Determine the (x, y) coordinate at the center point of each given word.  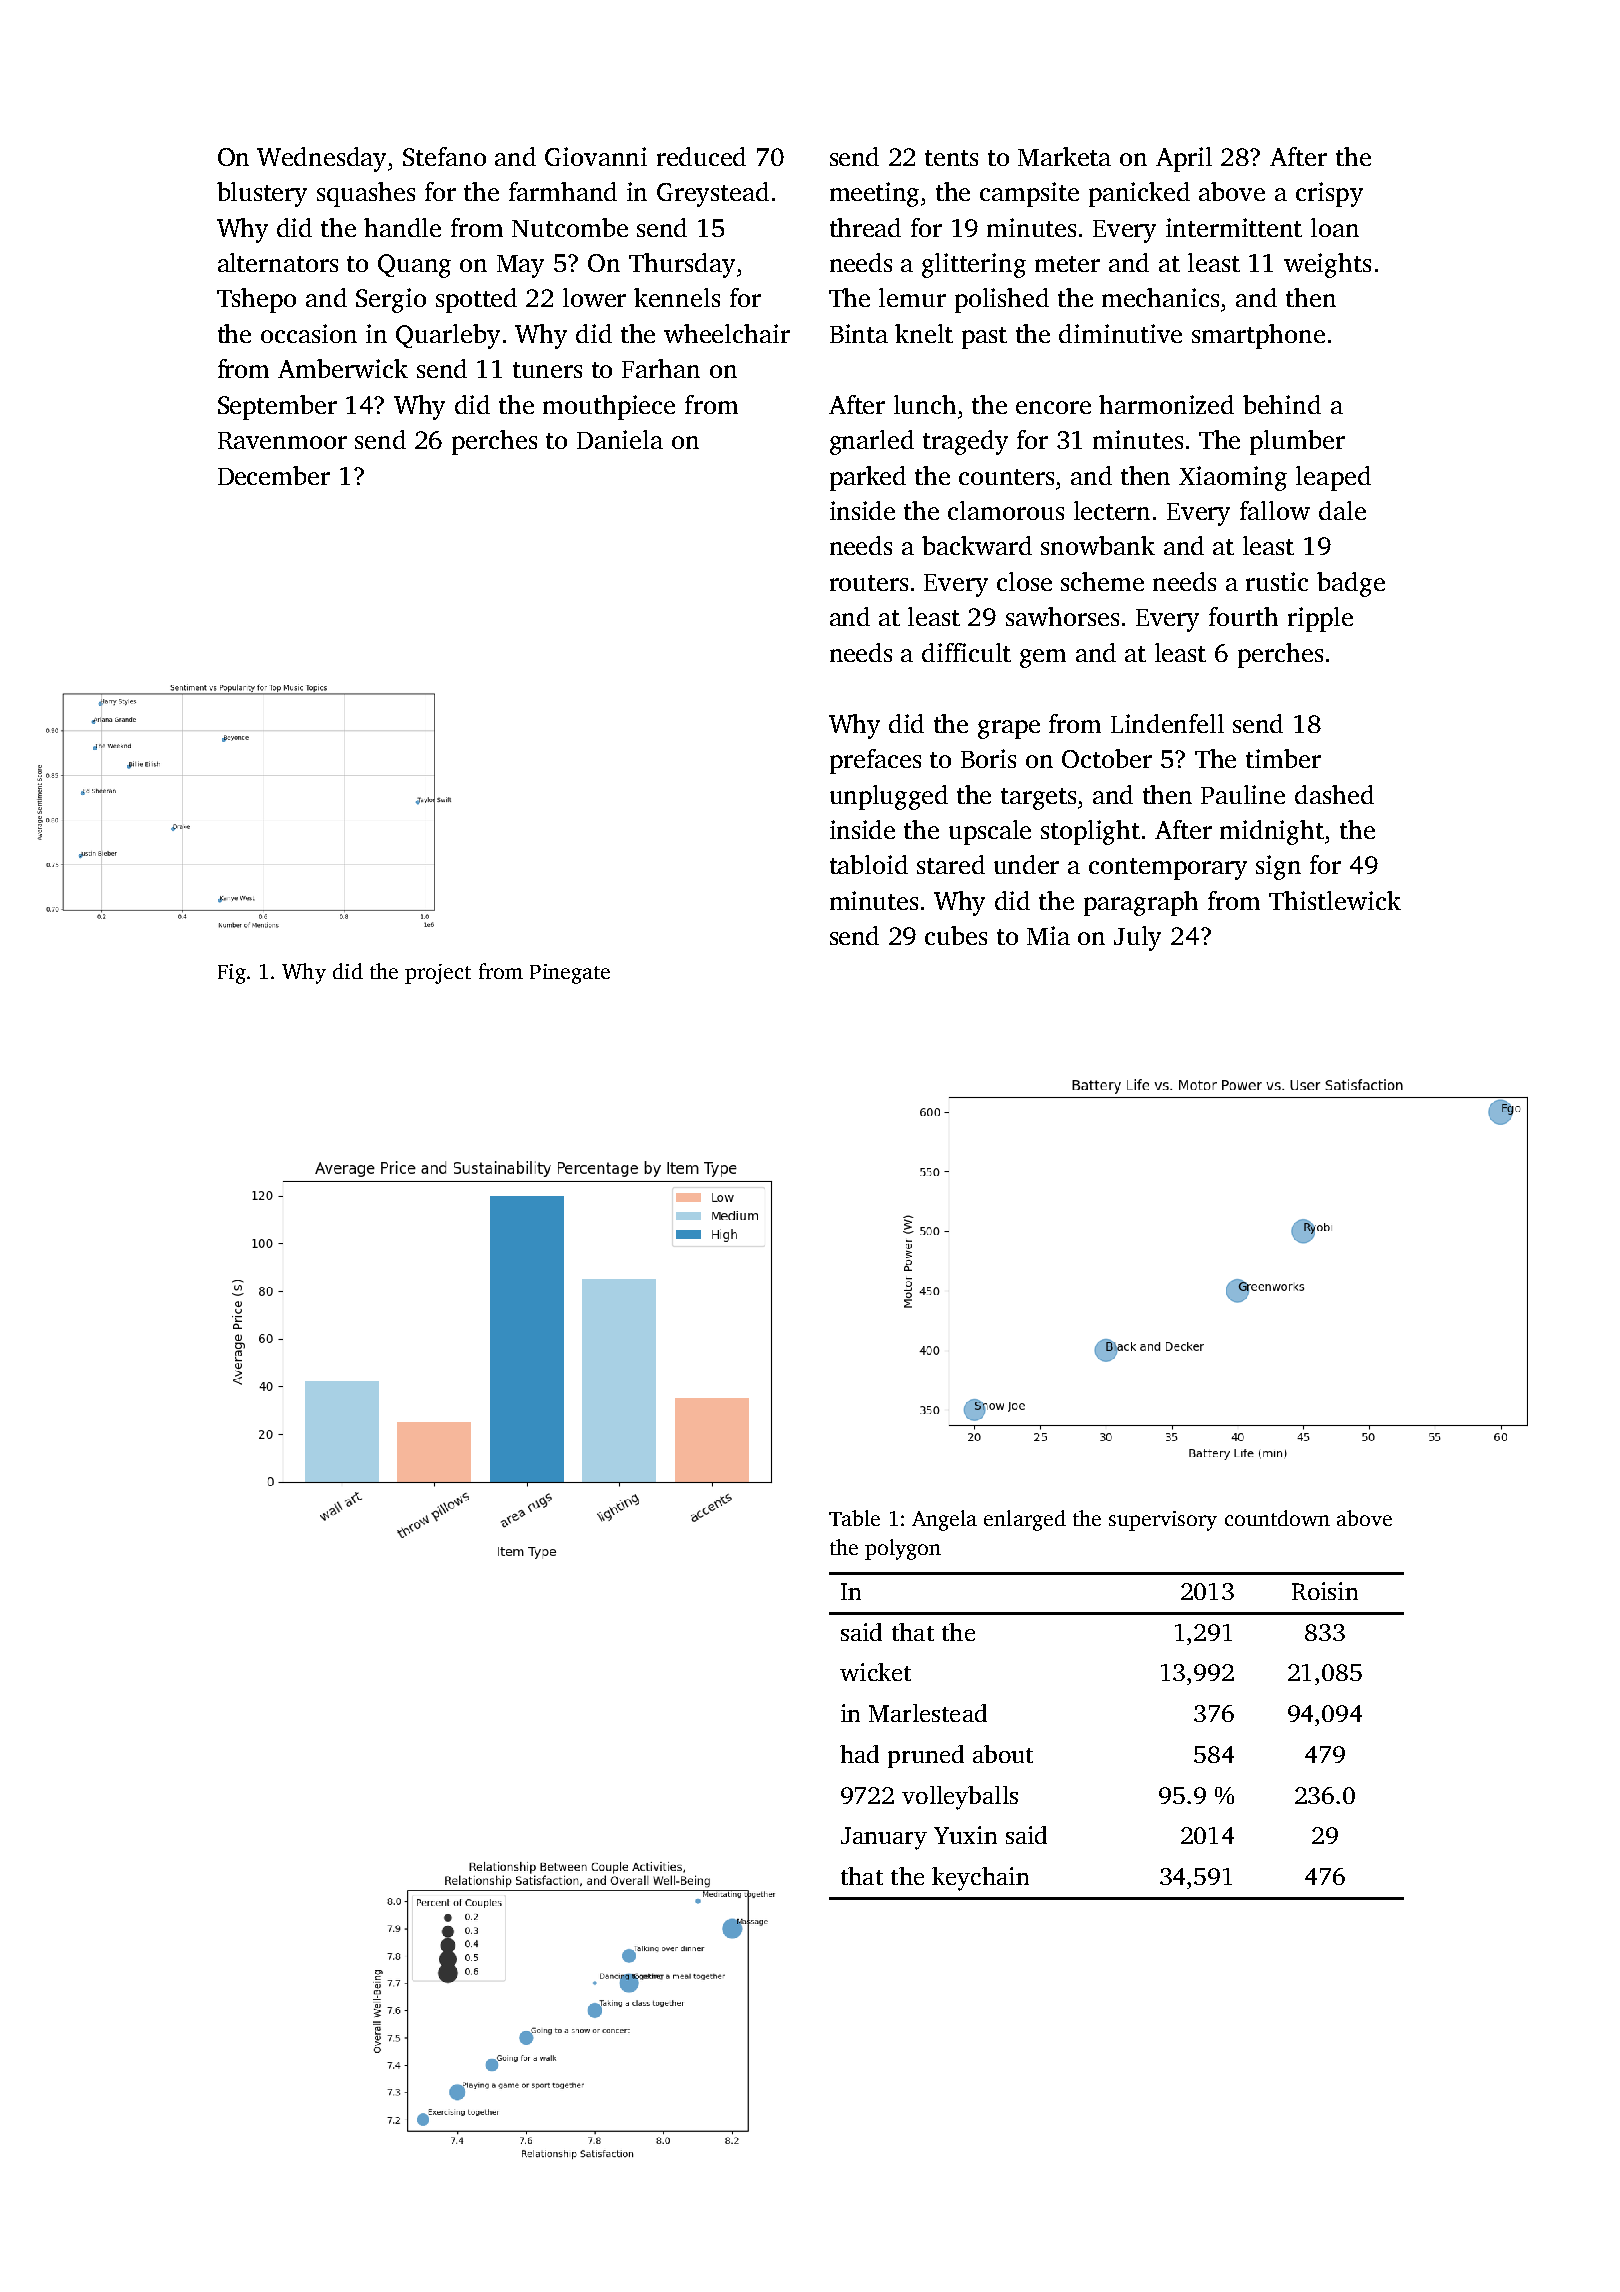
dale (1342, 510)
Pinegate (570, 974)
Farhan (661, 368)
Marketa (1064, 156)
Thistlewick (1335, 900)
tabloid (869, 864)
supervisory (1163, 1521)
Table (854, 1518)
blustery (262, 194)
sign (1278, 867)
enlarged (1025, 1520)
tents (951, 158)
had (859, 1754)
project (438, 974)
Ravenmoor (282, 440)
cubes (956, 935)
